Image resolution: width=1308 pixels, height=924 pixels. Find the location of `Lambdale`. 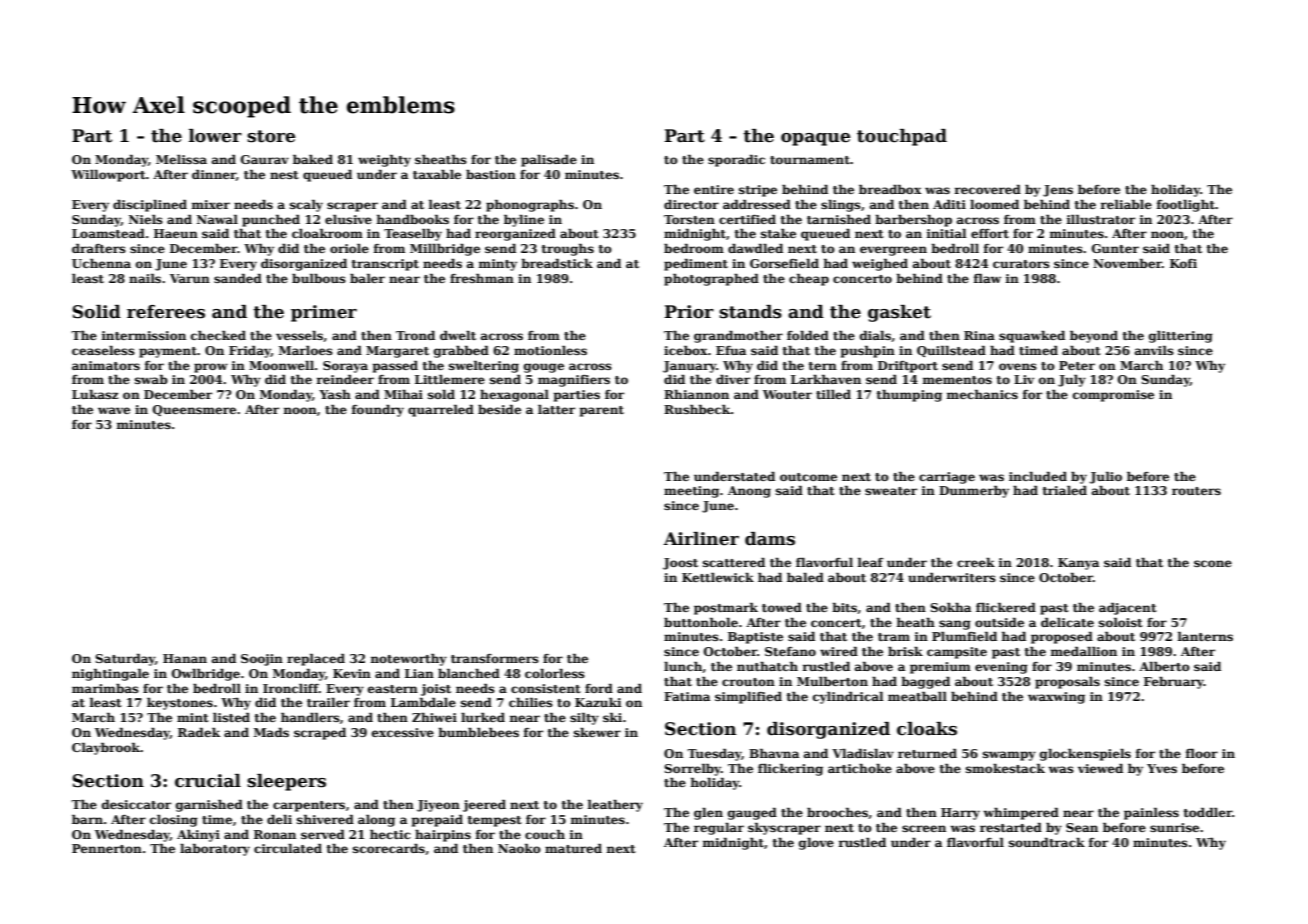

Lambdale is located at coordinates (423, 702).
